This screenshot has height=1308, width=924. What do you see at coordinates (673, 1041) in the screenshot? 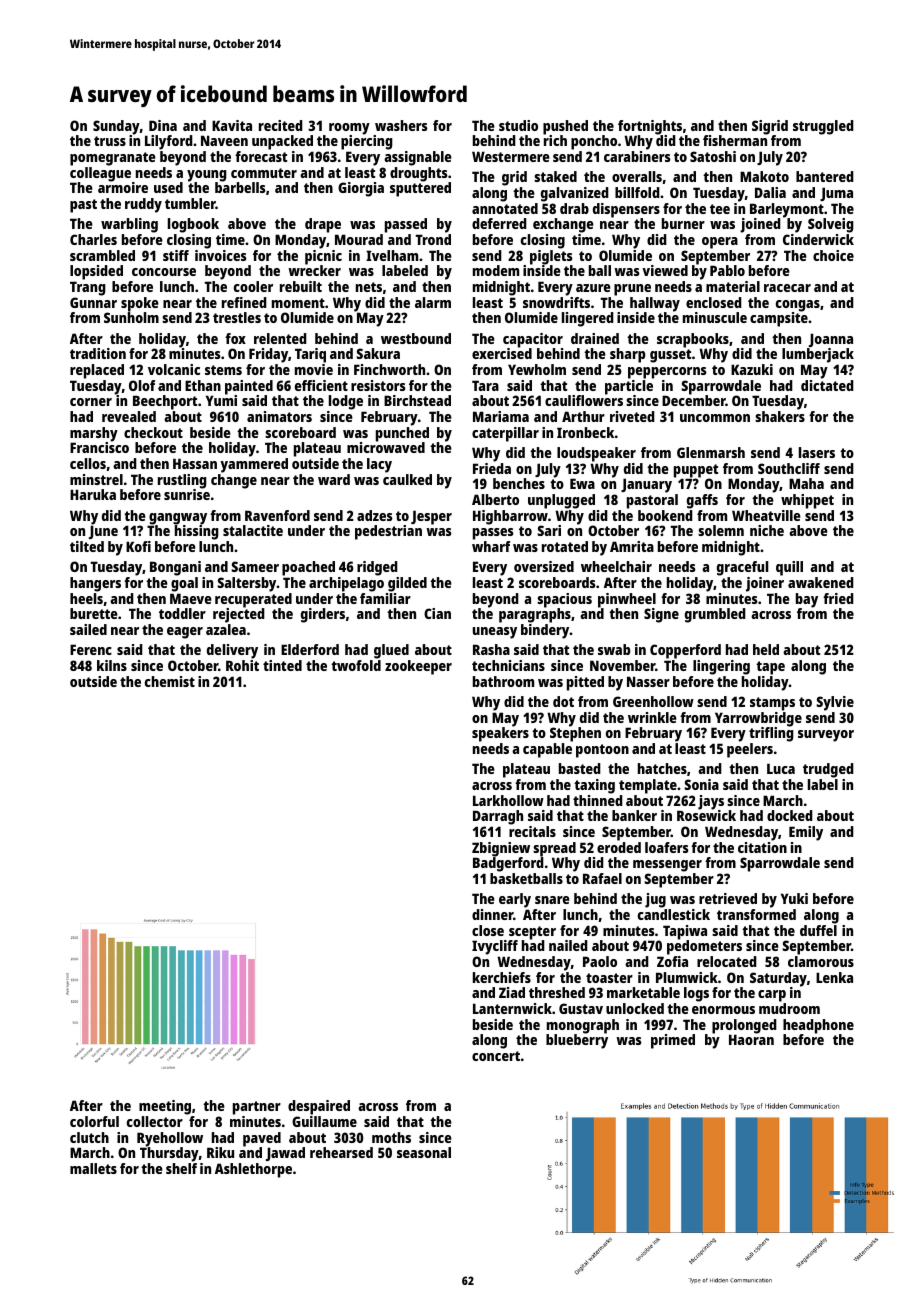
I see `primed` at bounding box center [673, 1041].
